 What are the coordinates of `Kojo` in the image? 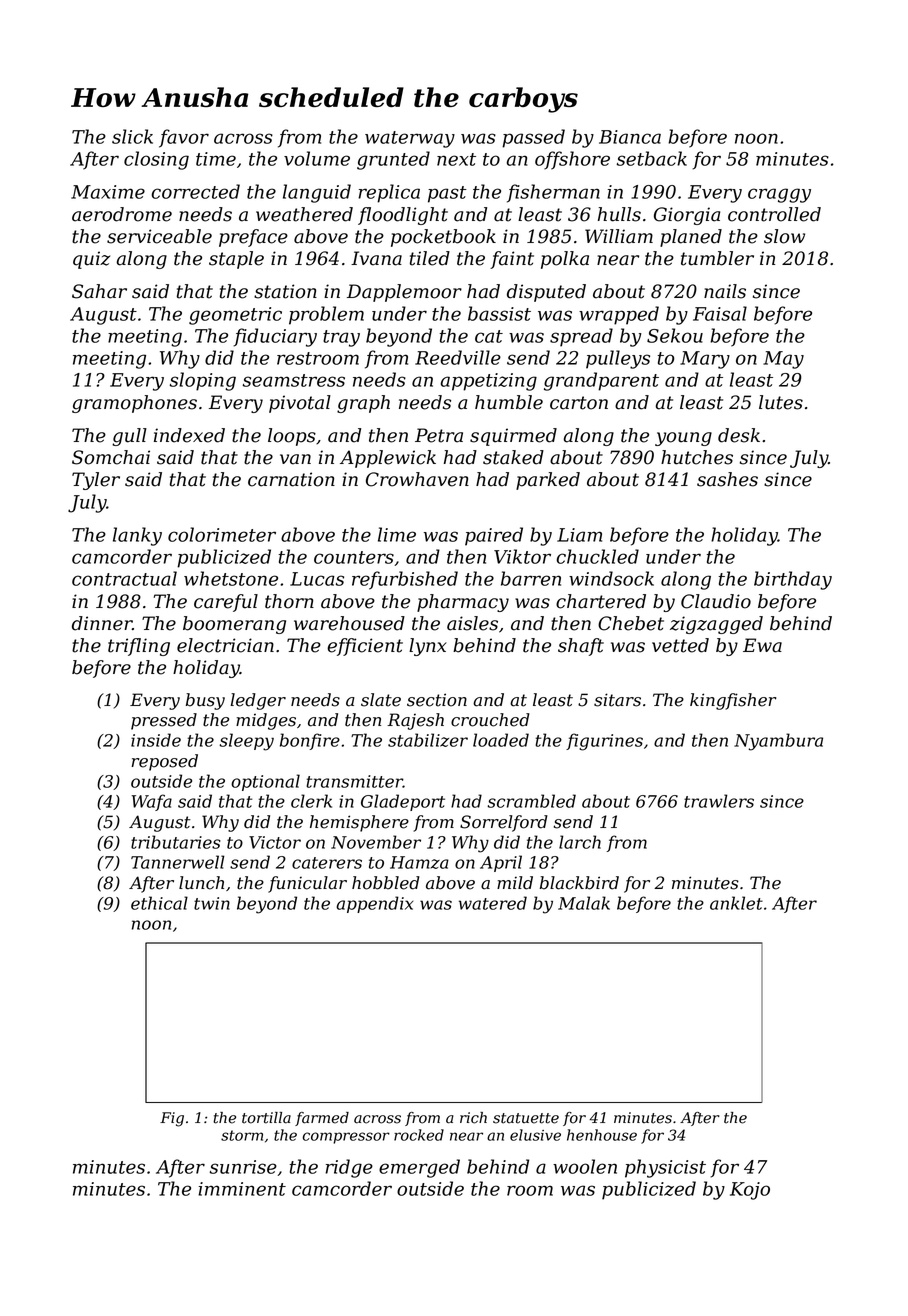 It's located at (750, 1191).
